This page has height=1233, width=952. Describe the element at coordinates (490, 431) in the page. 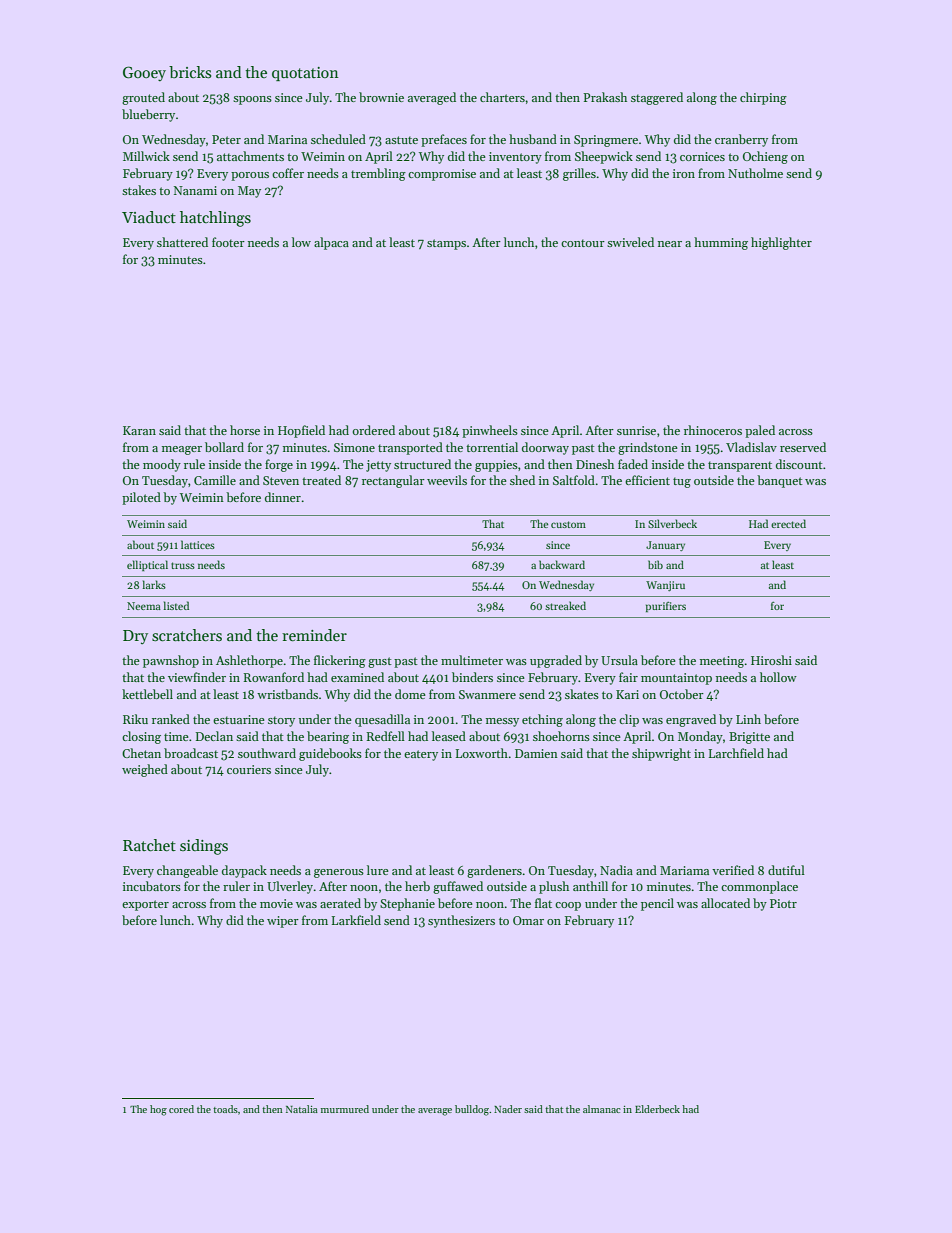

I see `pinwheels` at that location.
